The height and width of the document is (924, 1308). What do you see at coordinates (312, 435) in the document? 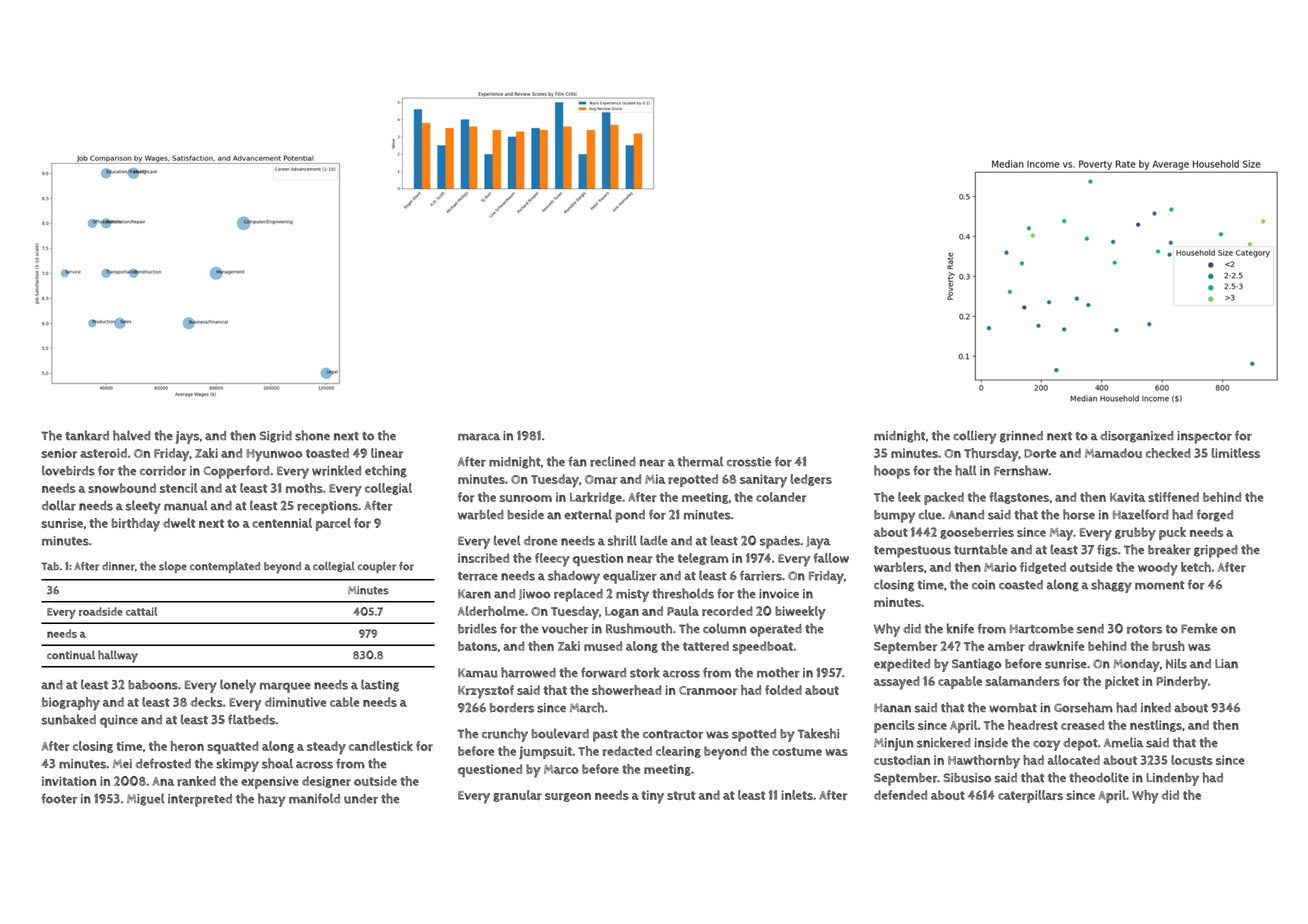
I see `shone` at bounding box center [312, 435].
